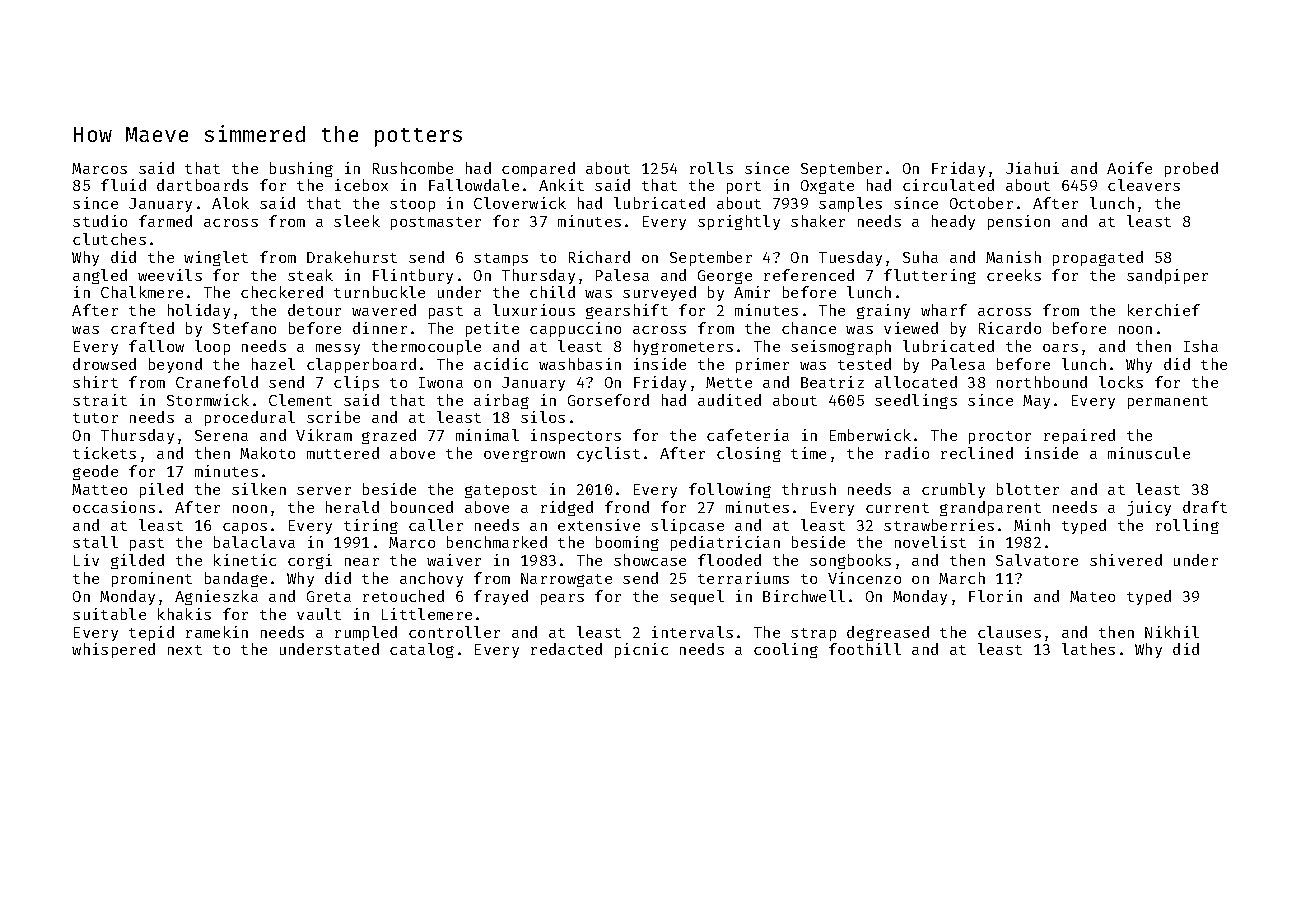  I want to click on thrush, so click(809, 489).
